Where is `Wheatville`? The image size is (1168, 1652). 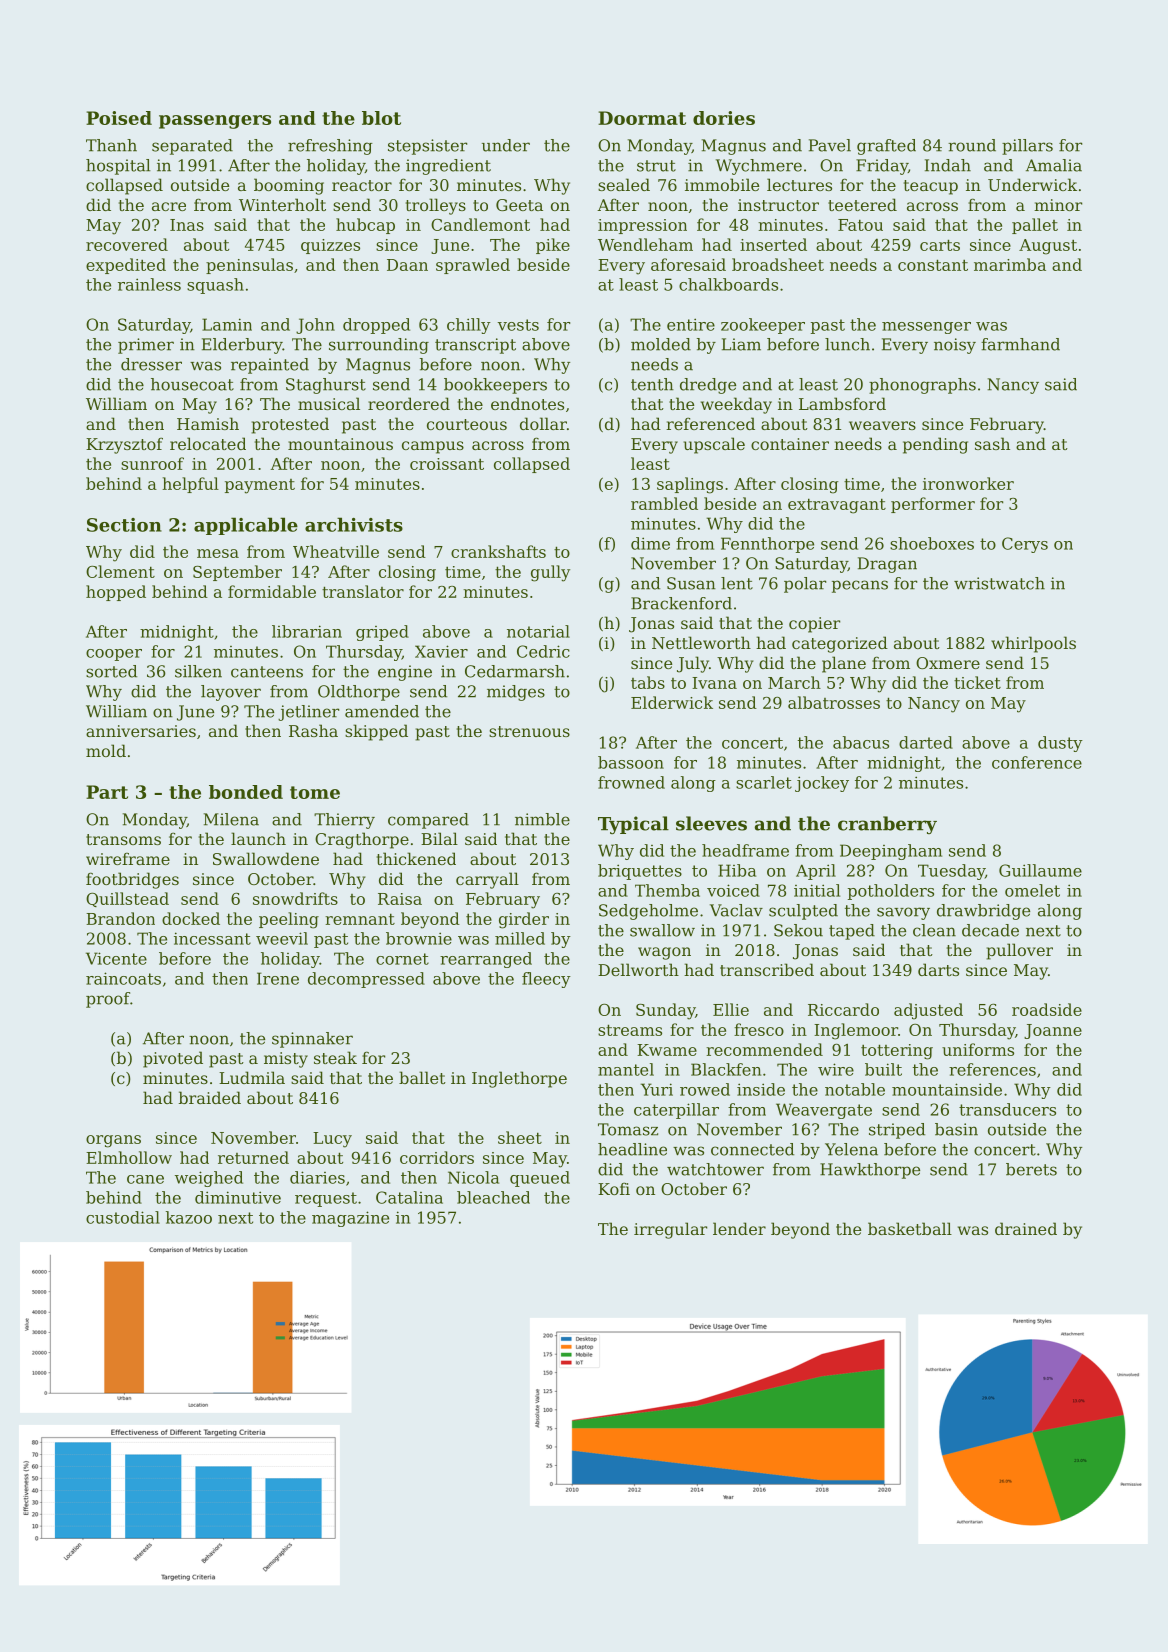
Wheatville is located at coordinates (336, 551).
